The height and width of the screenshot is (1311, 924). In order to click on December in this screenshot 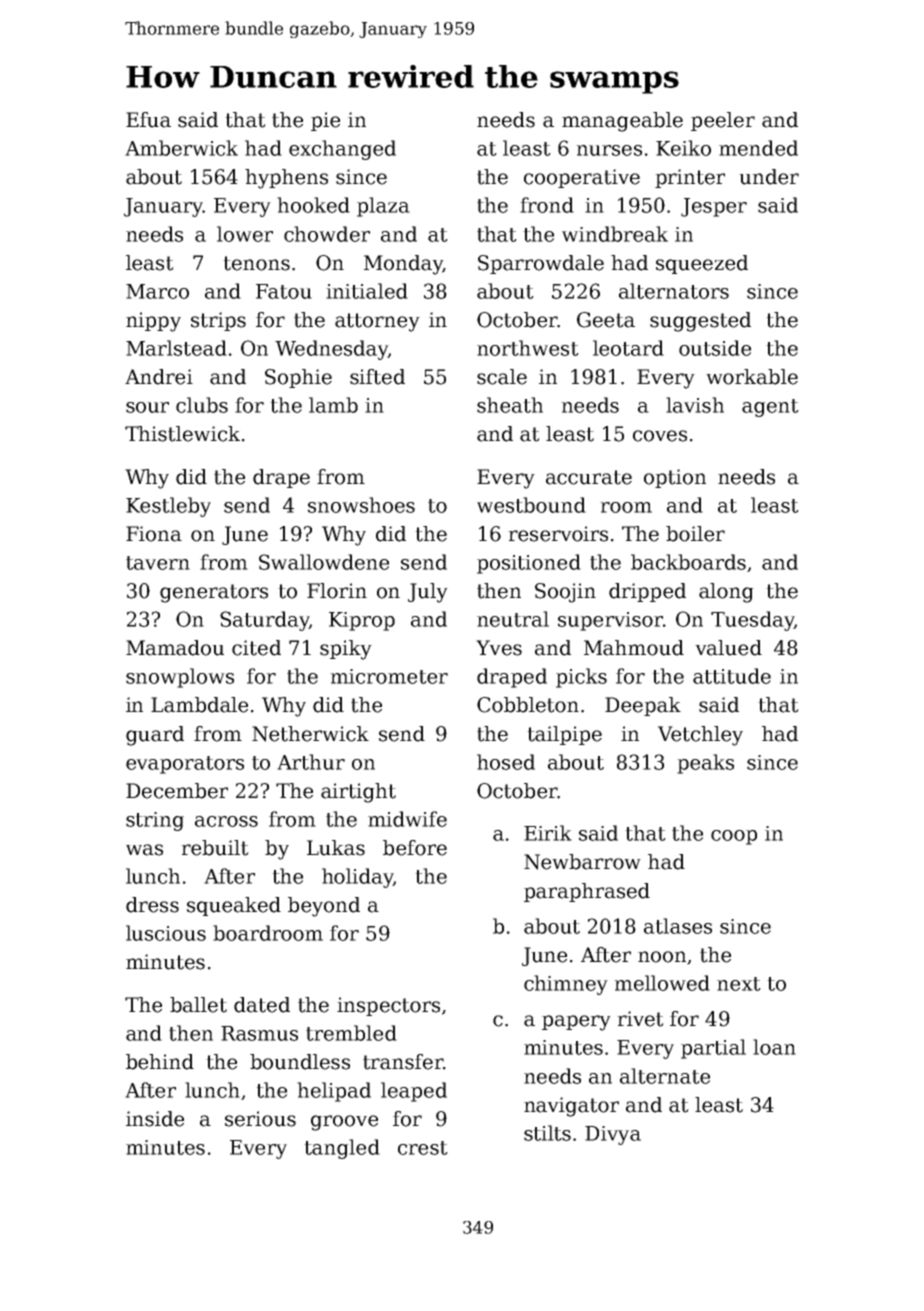, I will do `click(177, 791)`.
